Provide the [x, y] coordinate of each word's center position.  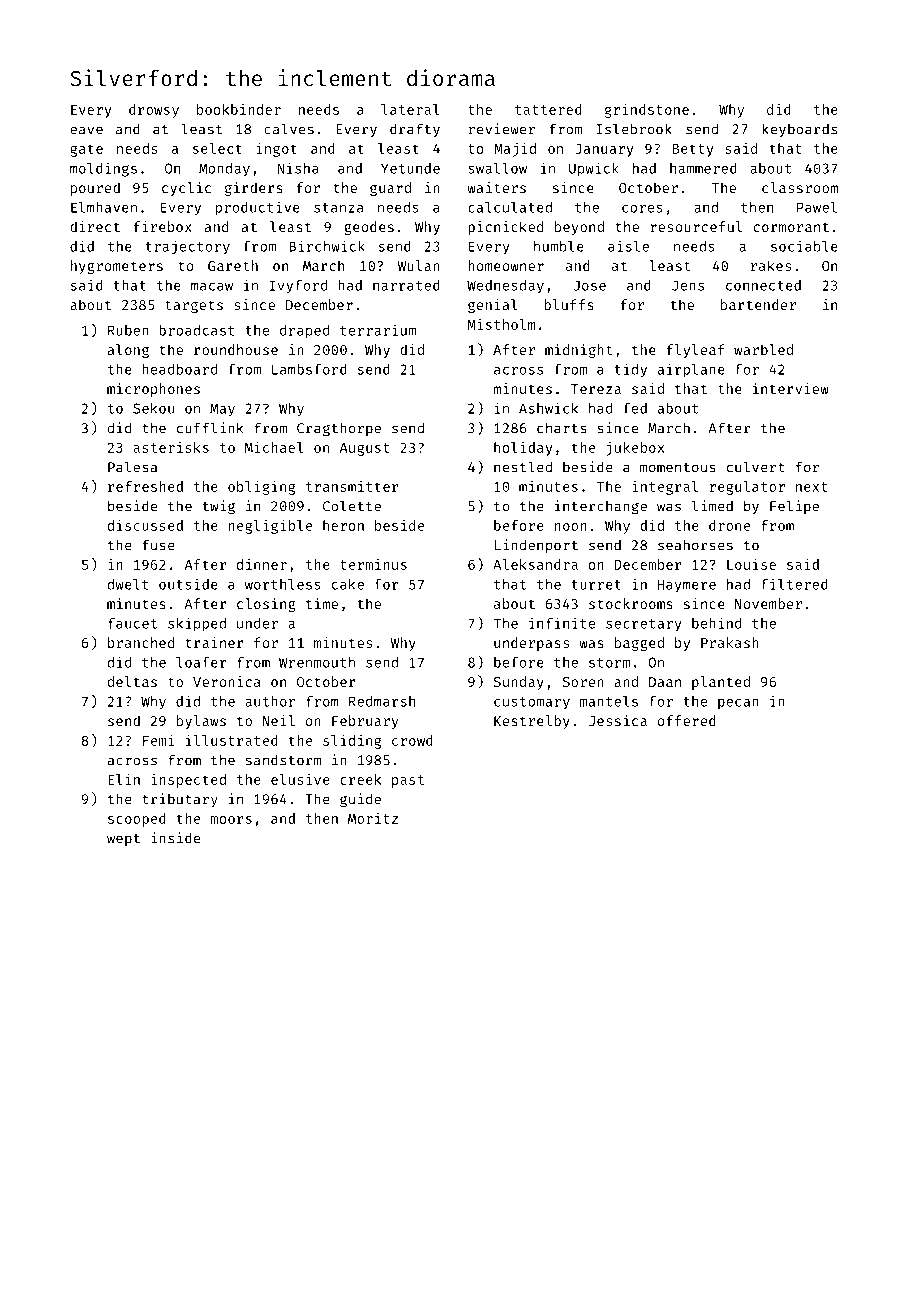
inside [175, 838]
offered [687, 720]
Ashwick [548, 408]
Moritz [373, 818]
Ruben [128, 330]
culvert [756, 467]
